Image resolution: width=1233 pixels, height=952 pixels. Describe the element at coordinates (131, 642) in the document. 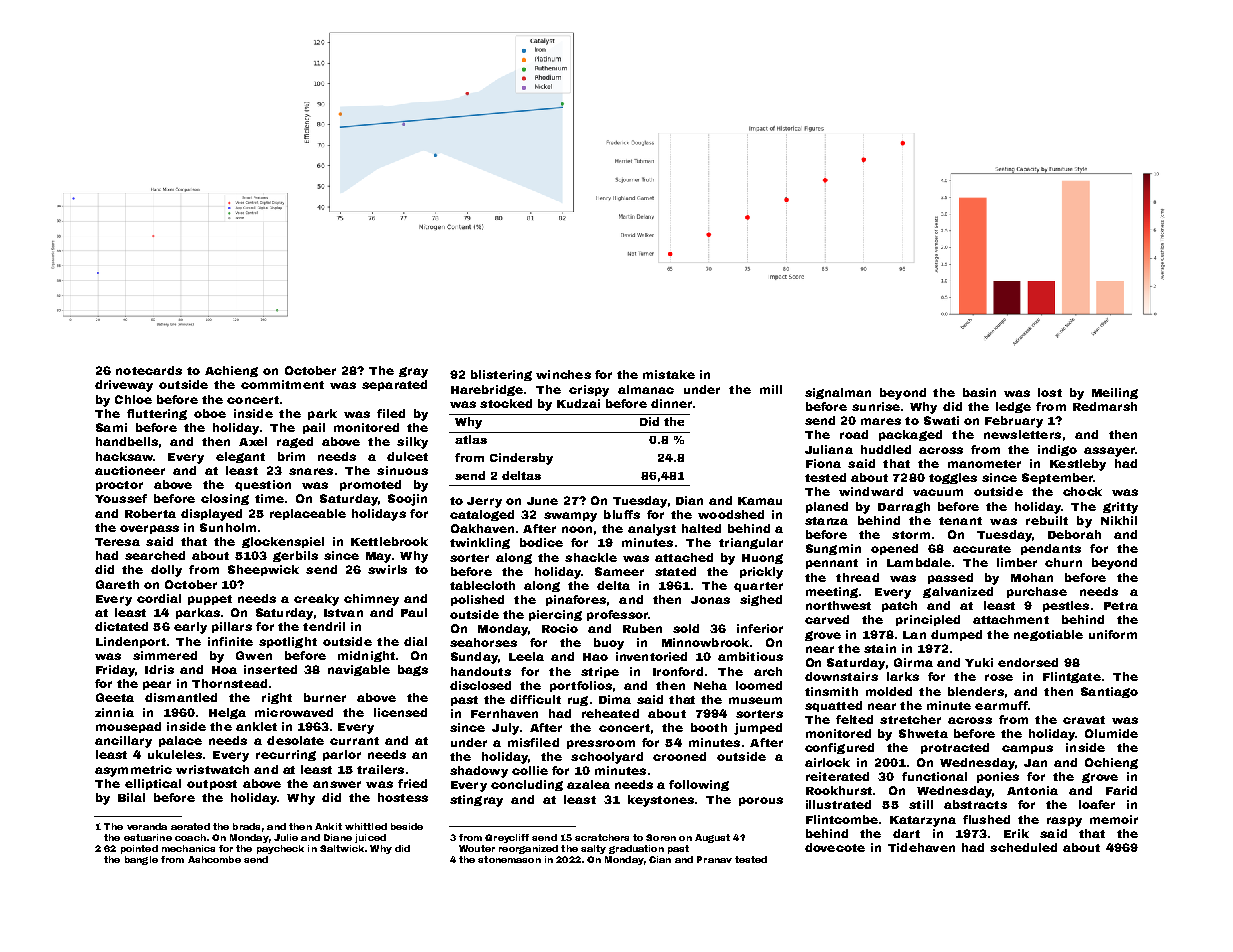

I see `Lindenport` at that location.
